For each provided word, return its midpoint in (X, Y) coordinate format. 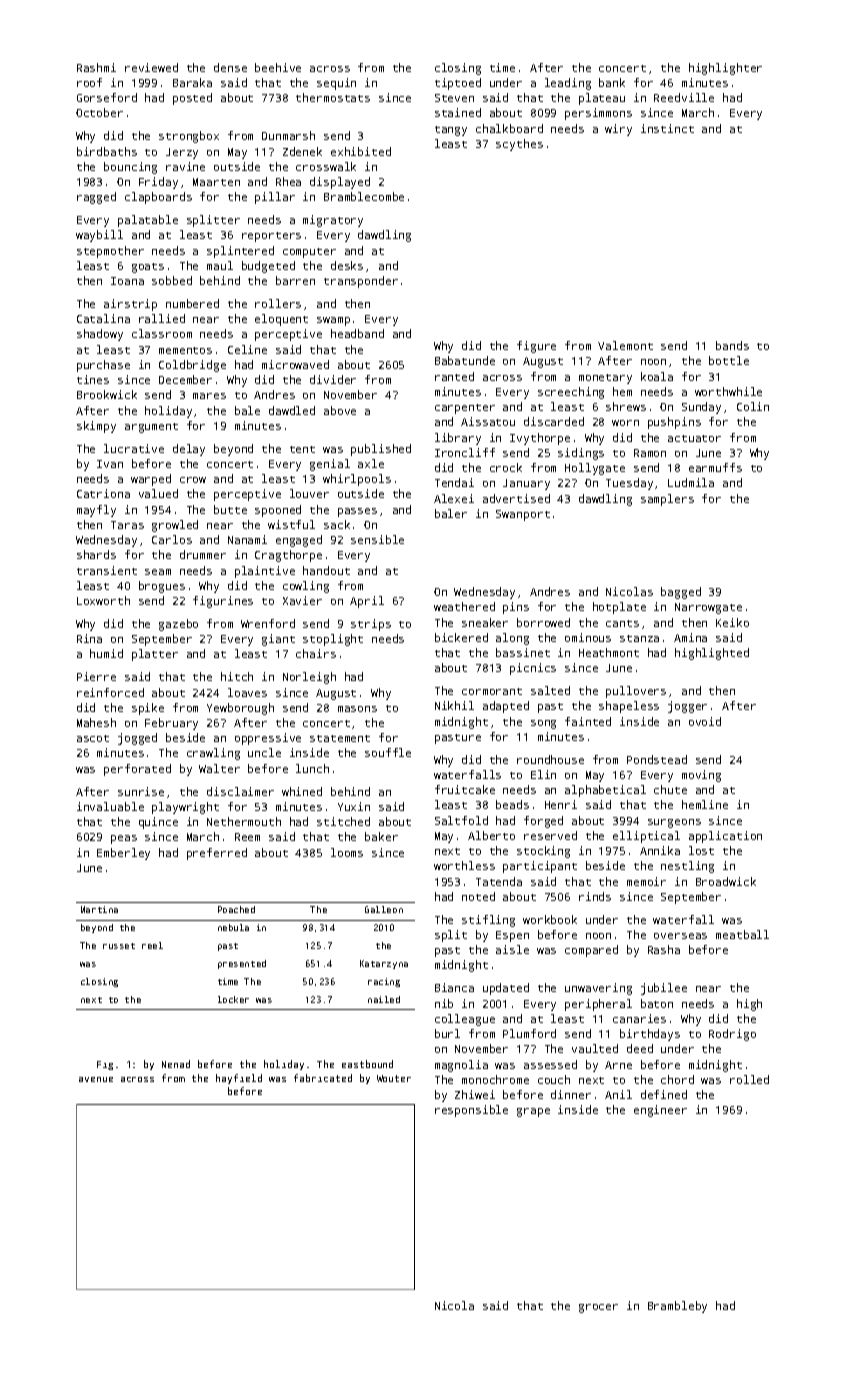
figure (536, 347)
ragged (96, 198)
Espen (512, 936)
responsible (471, 1111)
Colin (753, 406)
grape (533, 1112)
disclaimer (240, 791)
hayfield (239, 1079)
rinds (595, 896)
